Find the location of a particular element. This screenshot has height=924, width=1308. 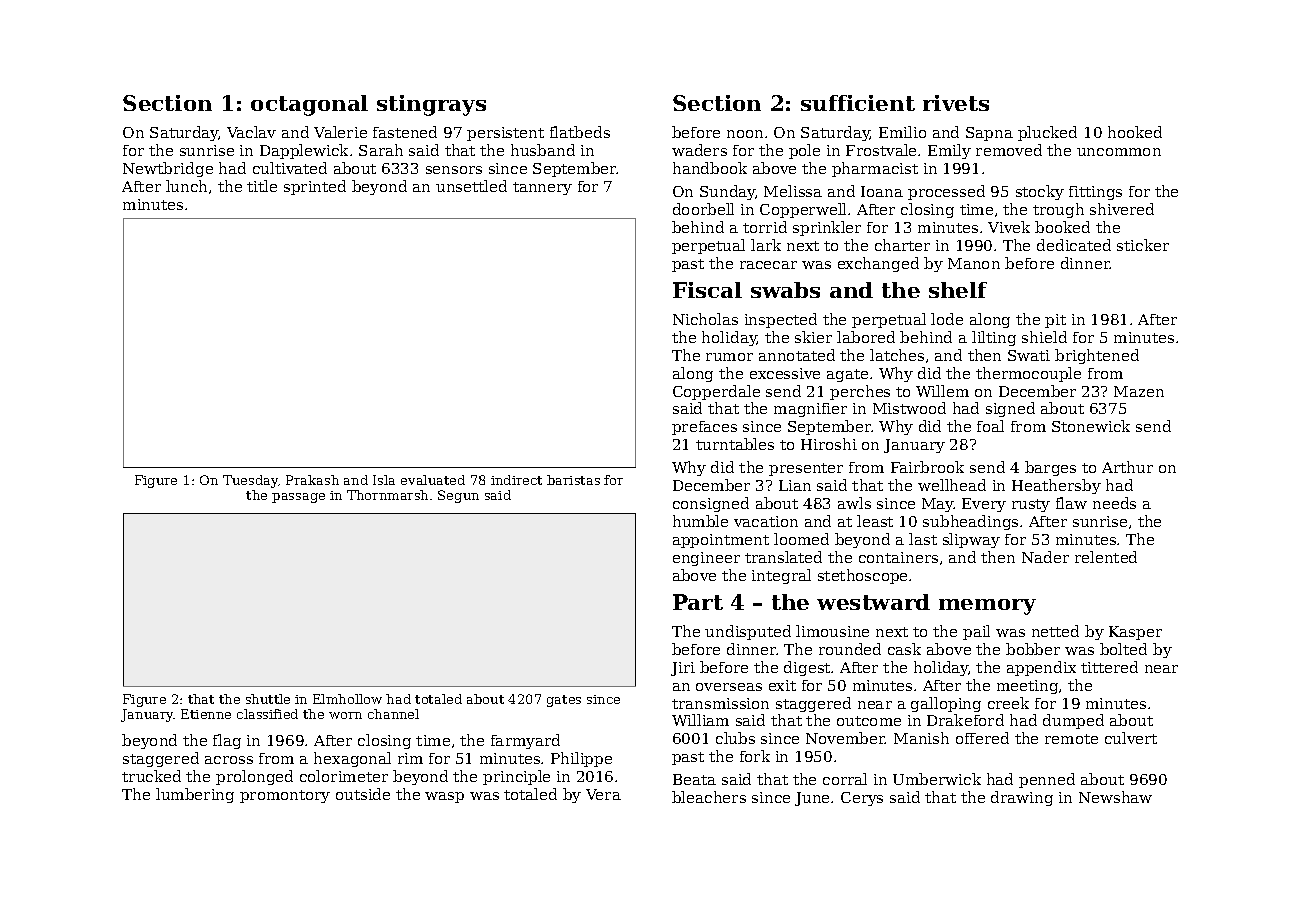

rivets is located at coordinates (956, 103).
